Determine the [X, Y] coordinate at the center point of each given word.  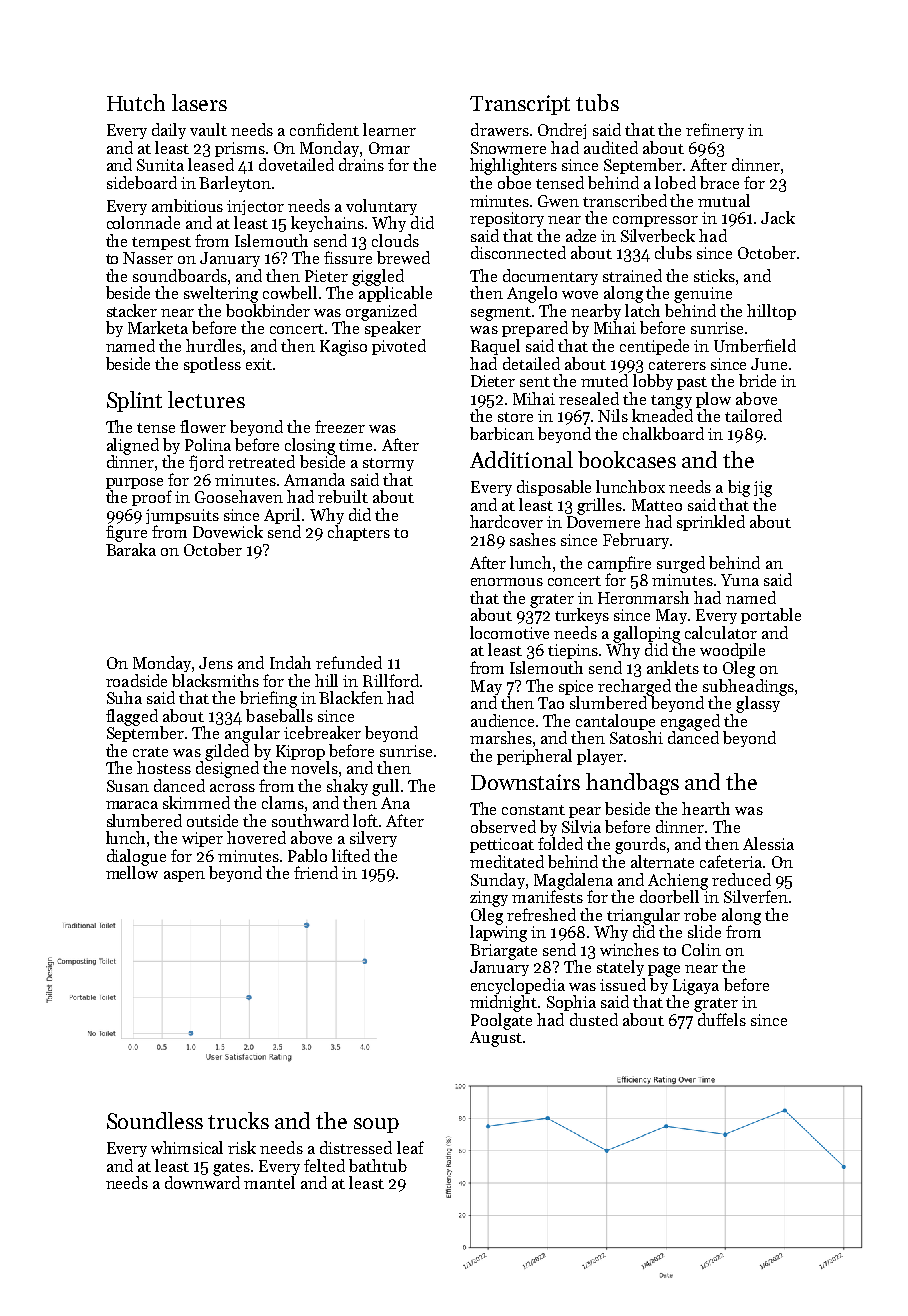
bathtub [378, 1165]
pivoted [399, 347]
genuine [703, 295]
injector [255, 207]
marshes [501, 737]
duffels [722, 1019]
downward [202, 1182]
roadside [136, 680]
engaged [690, 722]
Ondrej [562, 131]
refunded [349, 662]
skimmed [196, 802]
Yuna [740, 580]
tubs [597, 102]
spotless [212, 365]
